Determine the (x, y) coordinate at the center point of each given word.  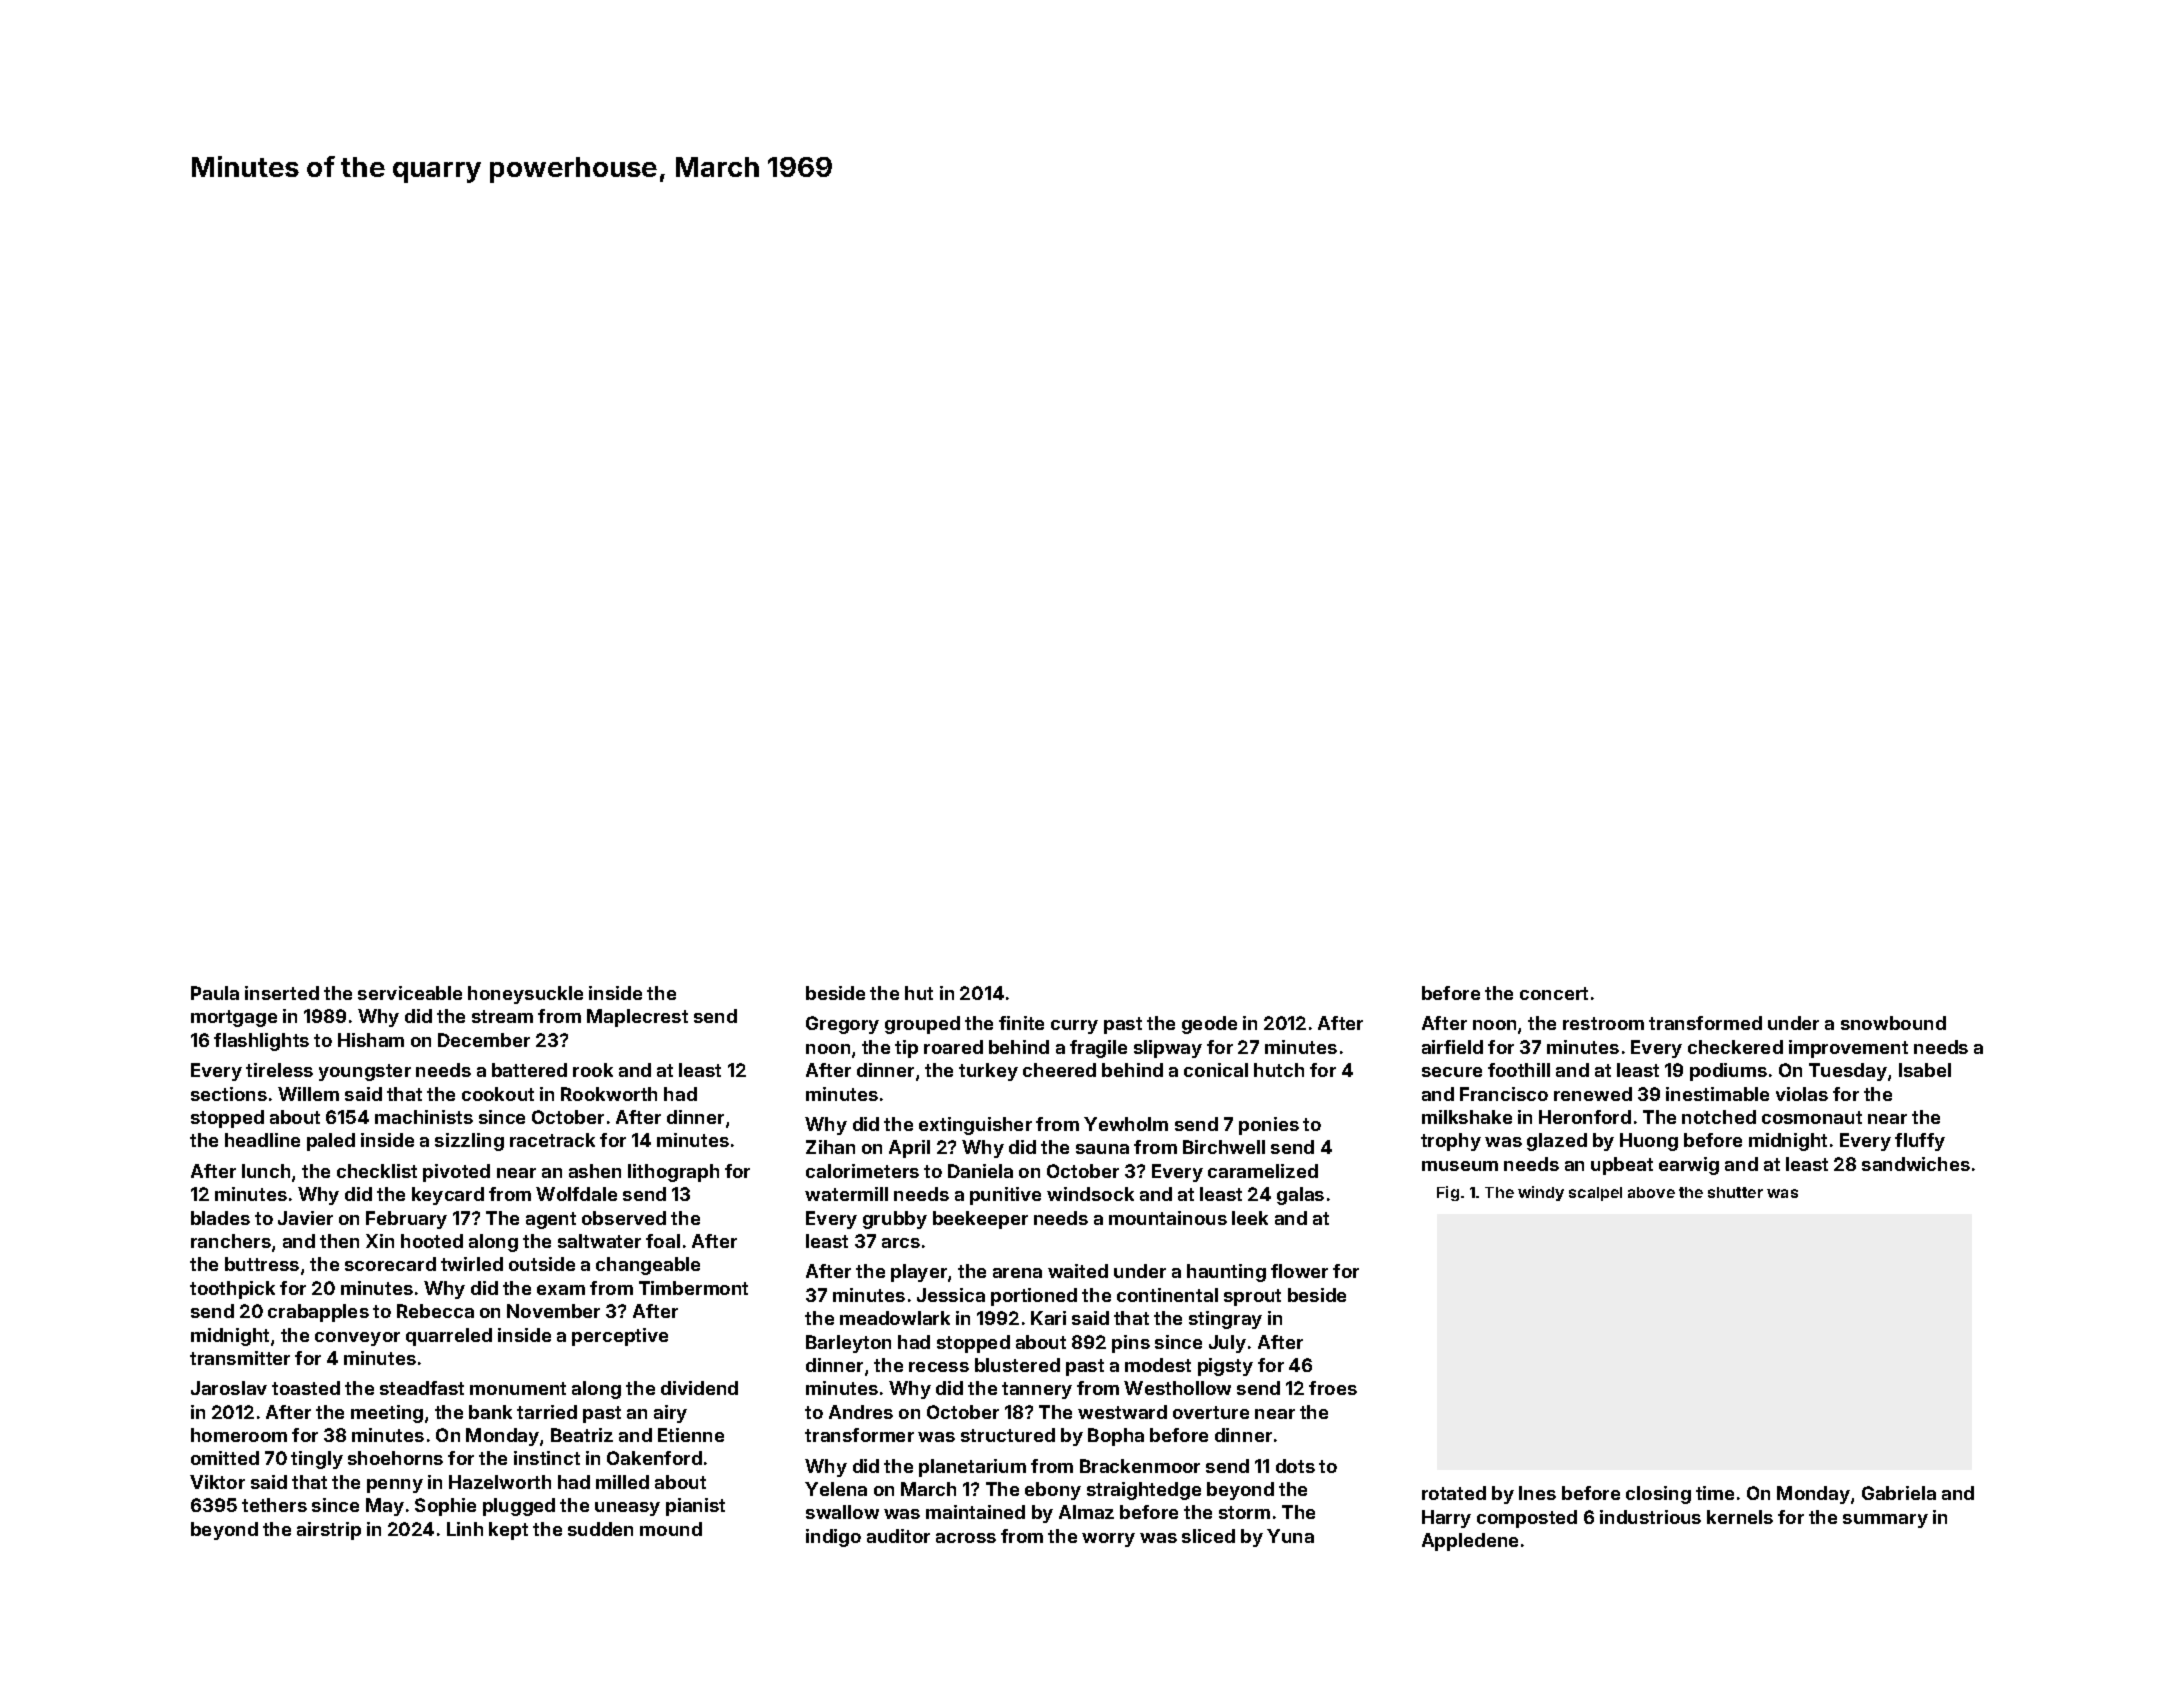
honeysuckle (525, 995)
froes (1333, 1388)
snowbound (1893, 1023)
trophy (1451, 1142)
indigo (833, 1538)
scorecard (390, 1264)
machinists (424, 1117)
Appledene (1470, 1542)
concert (1554, 993)
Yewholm (1126, 1124)
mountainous (1168, 1218)
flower (1299, 1271)
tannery (1037, 1390)
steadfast (422, 1388)
